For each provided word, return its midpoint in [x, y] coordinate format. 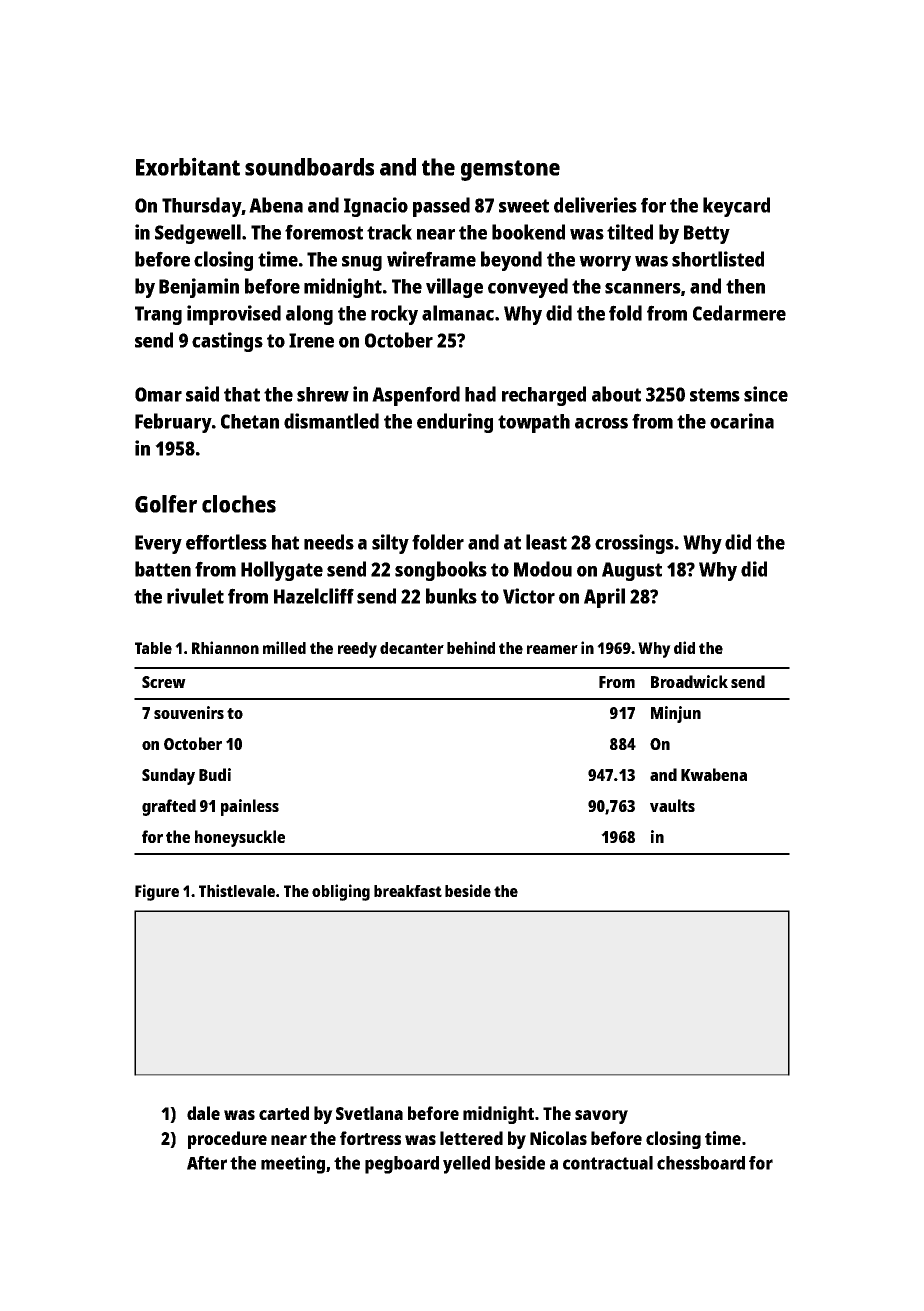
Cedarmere [739, 313]
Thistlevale [237, 890]
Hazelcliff [314, 596]
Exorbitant [188, 166]
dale [203, 1113]
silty [390, 544]
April [604, 598]
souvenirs [189, 712]
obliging [341, 892]
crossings [634, 544]
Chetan [250, 421]
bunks [451, 596]
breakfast [408, 891]
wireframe [431, 259]
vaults [672, 805]
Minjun [676, 714]
